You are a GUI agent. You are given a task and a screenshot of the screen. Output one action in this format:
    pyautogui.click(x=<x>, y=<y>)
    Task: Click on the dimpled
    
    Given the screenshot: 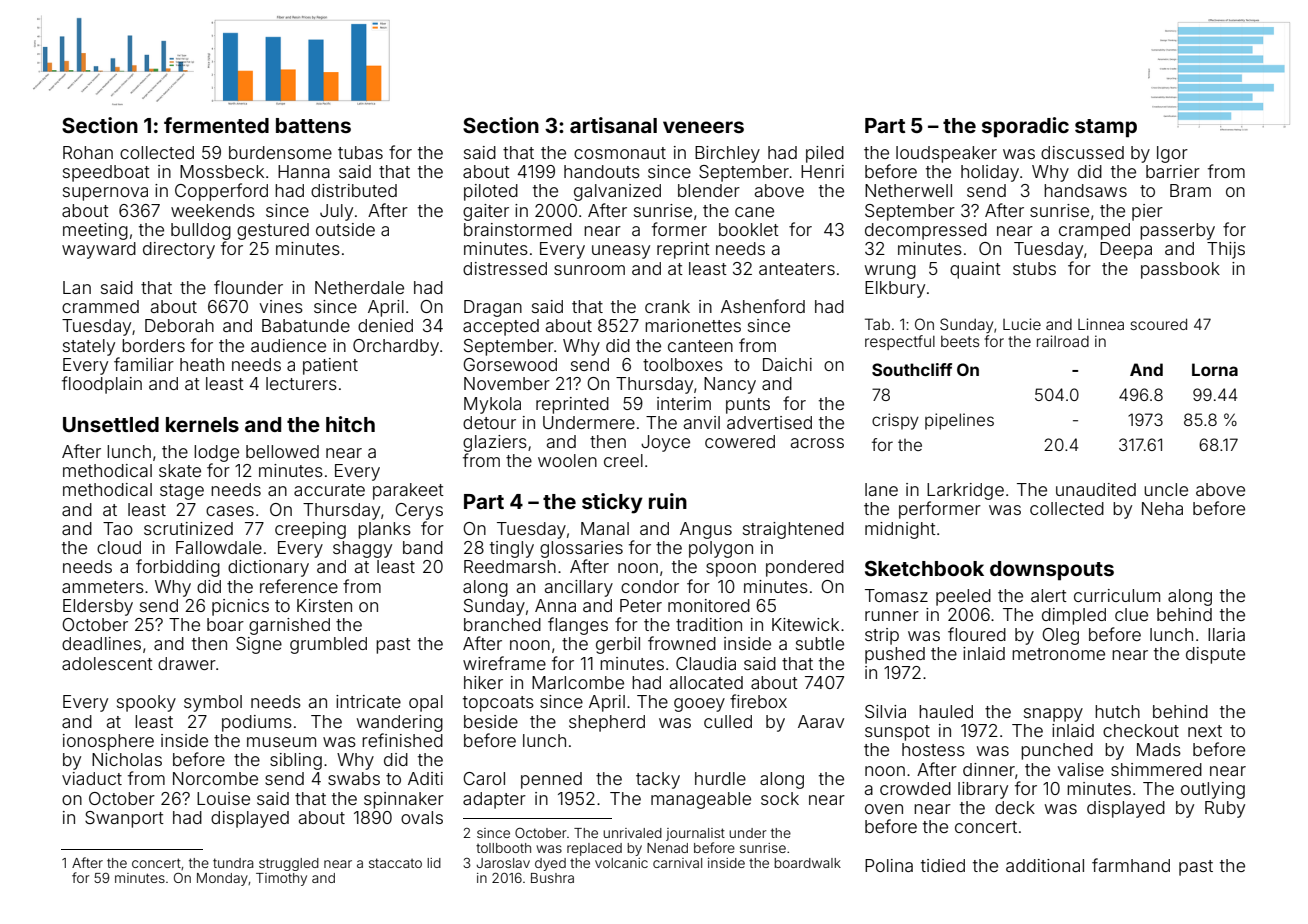 What is the action you would take?
    pyautogui.click(x=1074, y=616)
